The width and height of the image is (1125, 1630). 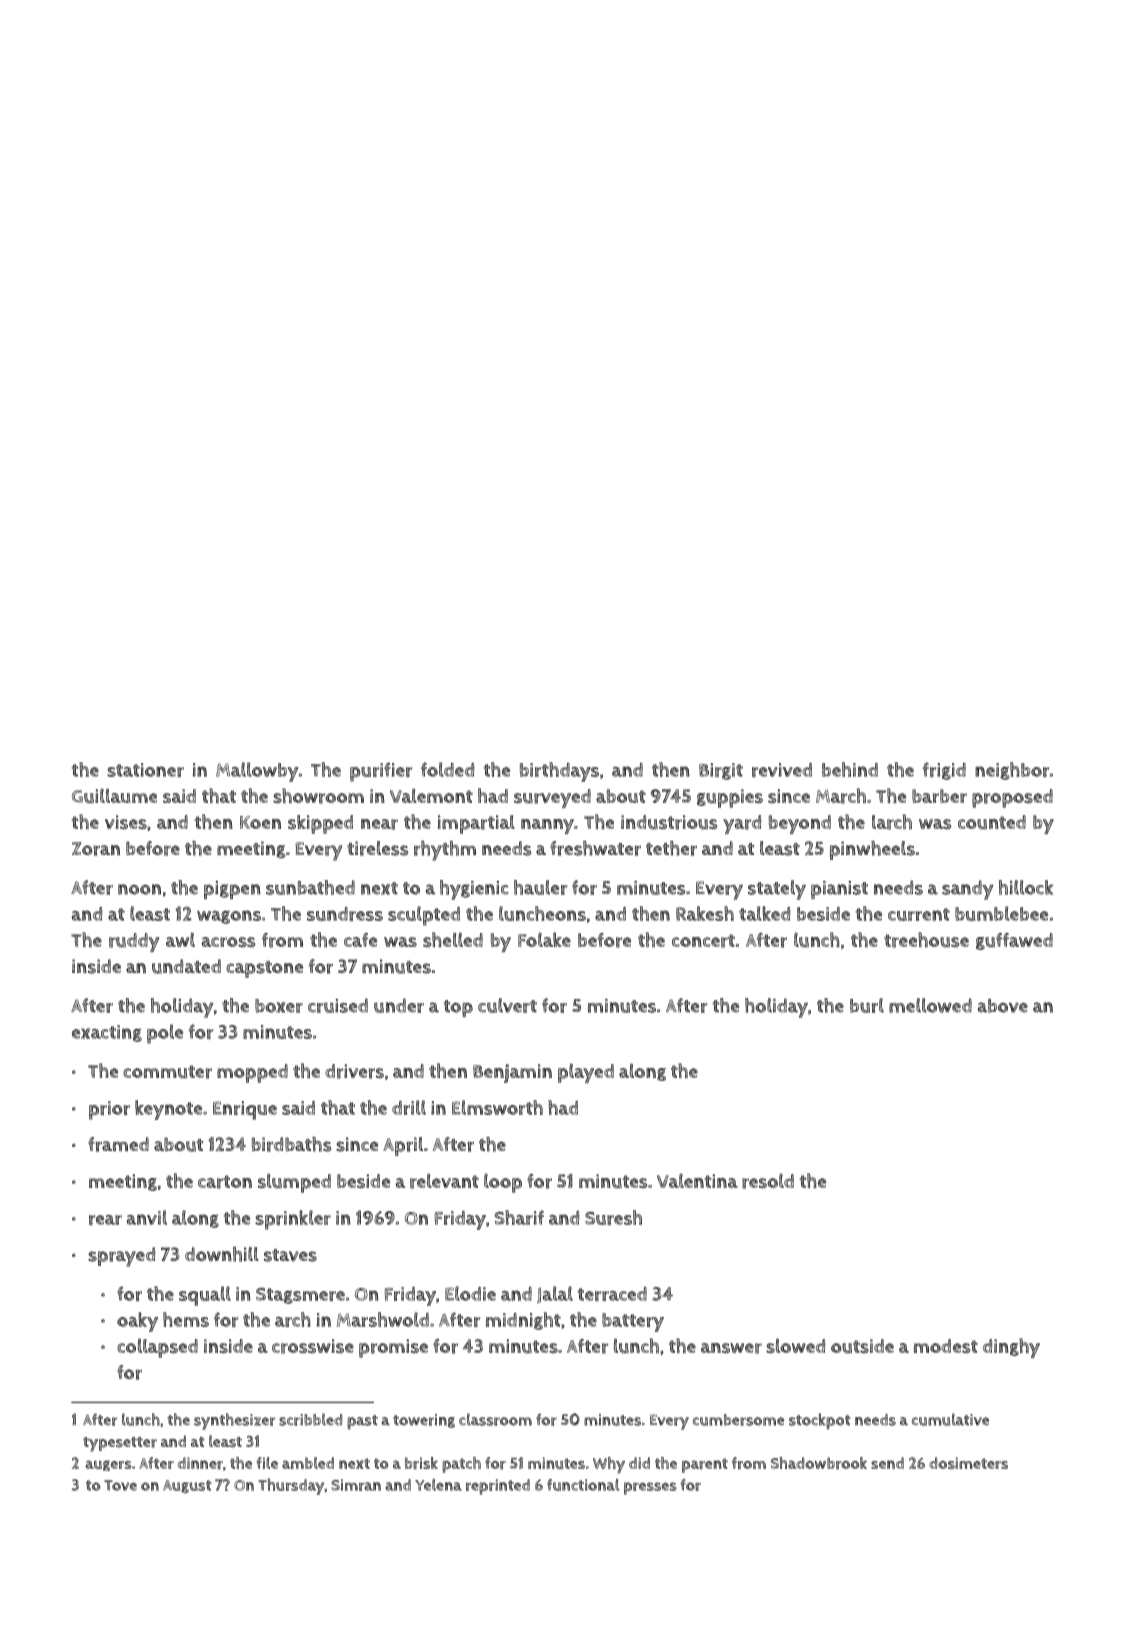 What do you see at coordinates (768, 1181) in the image?
I see `resold` at bounding box center [768, 1181].
